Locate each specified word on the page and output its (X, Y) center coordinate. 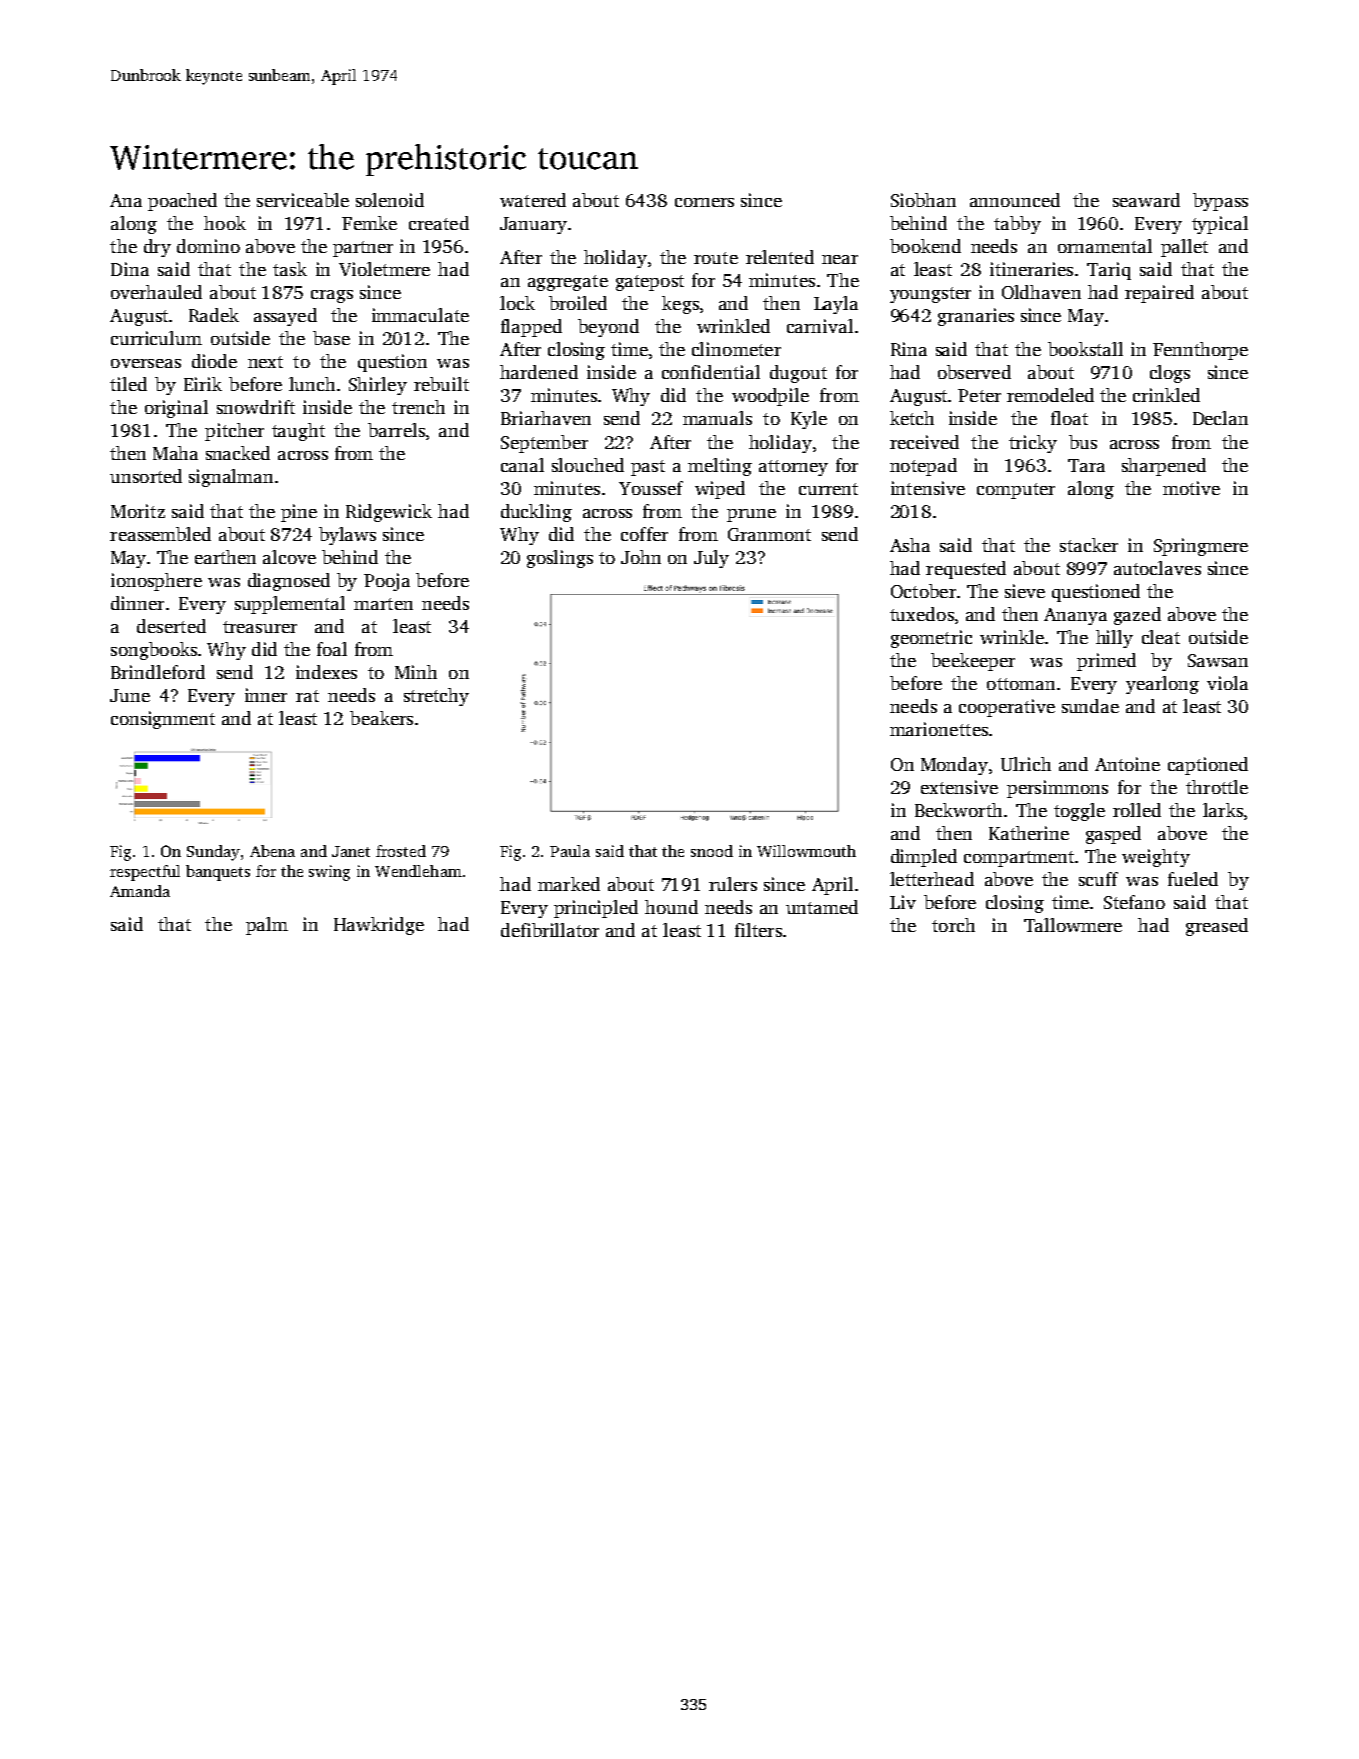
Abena (272, 851)
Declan (1220, 418)
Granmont (769, 534)
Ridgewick (389, 513)
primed (1106, 662)
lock (517, 303)
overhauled (156, 292)
